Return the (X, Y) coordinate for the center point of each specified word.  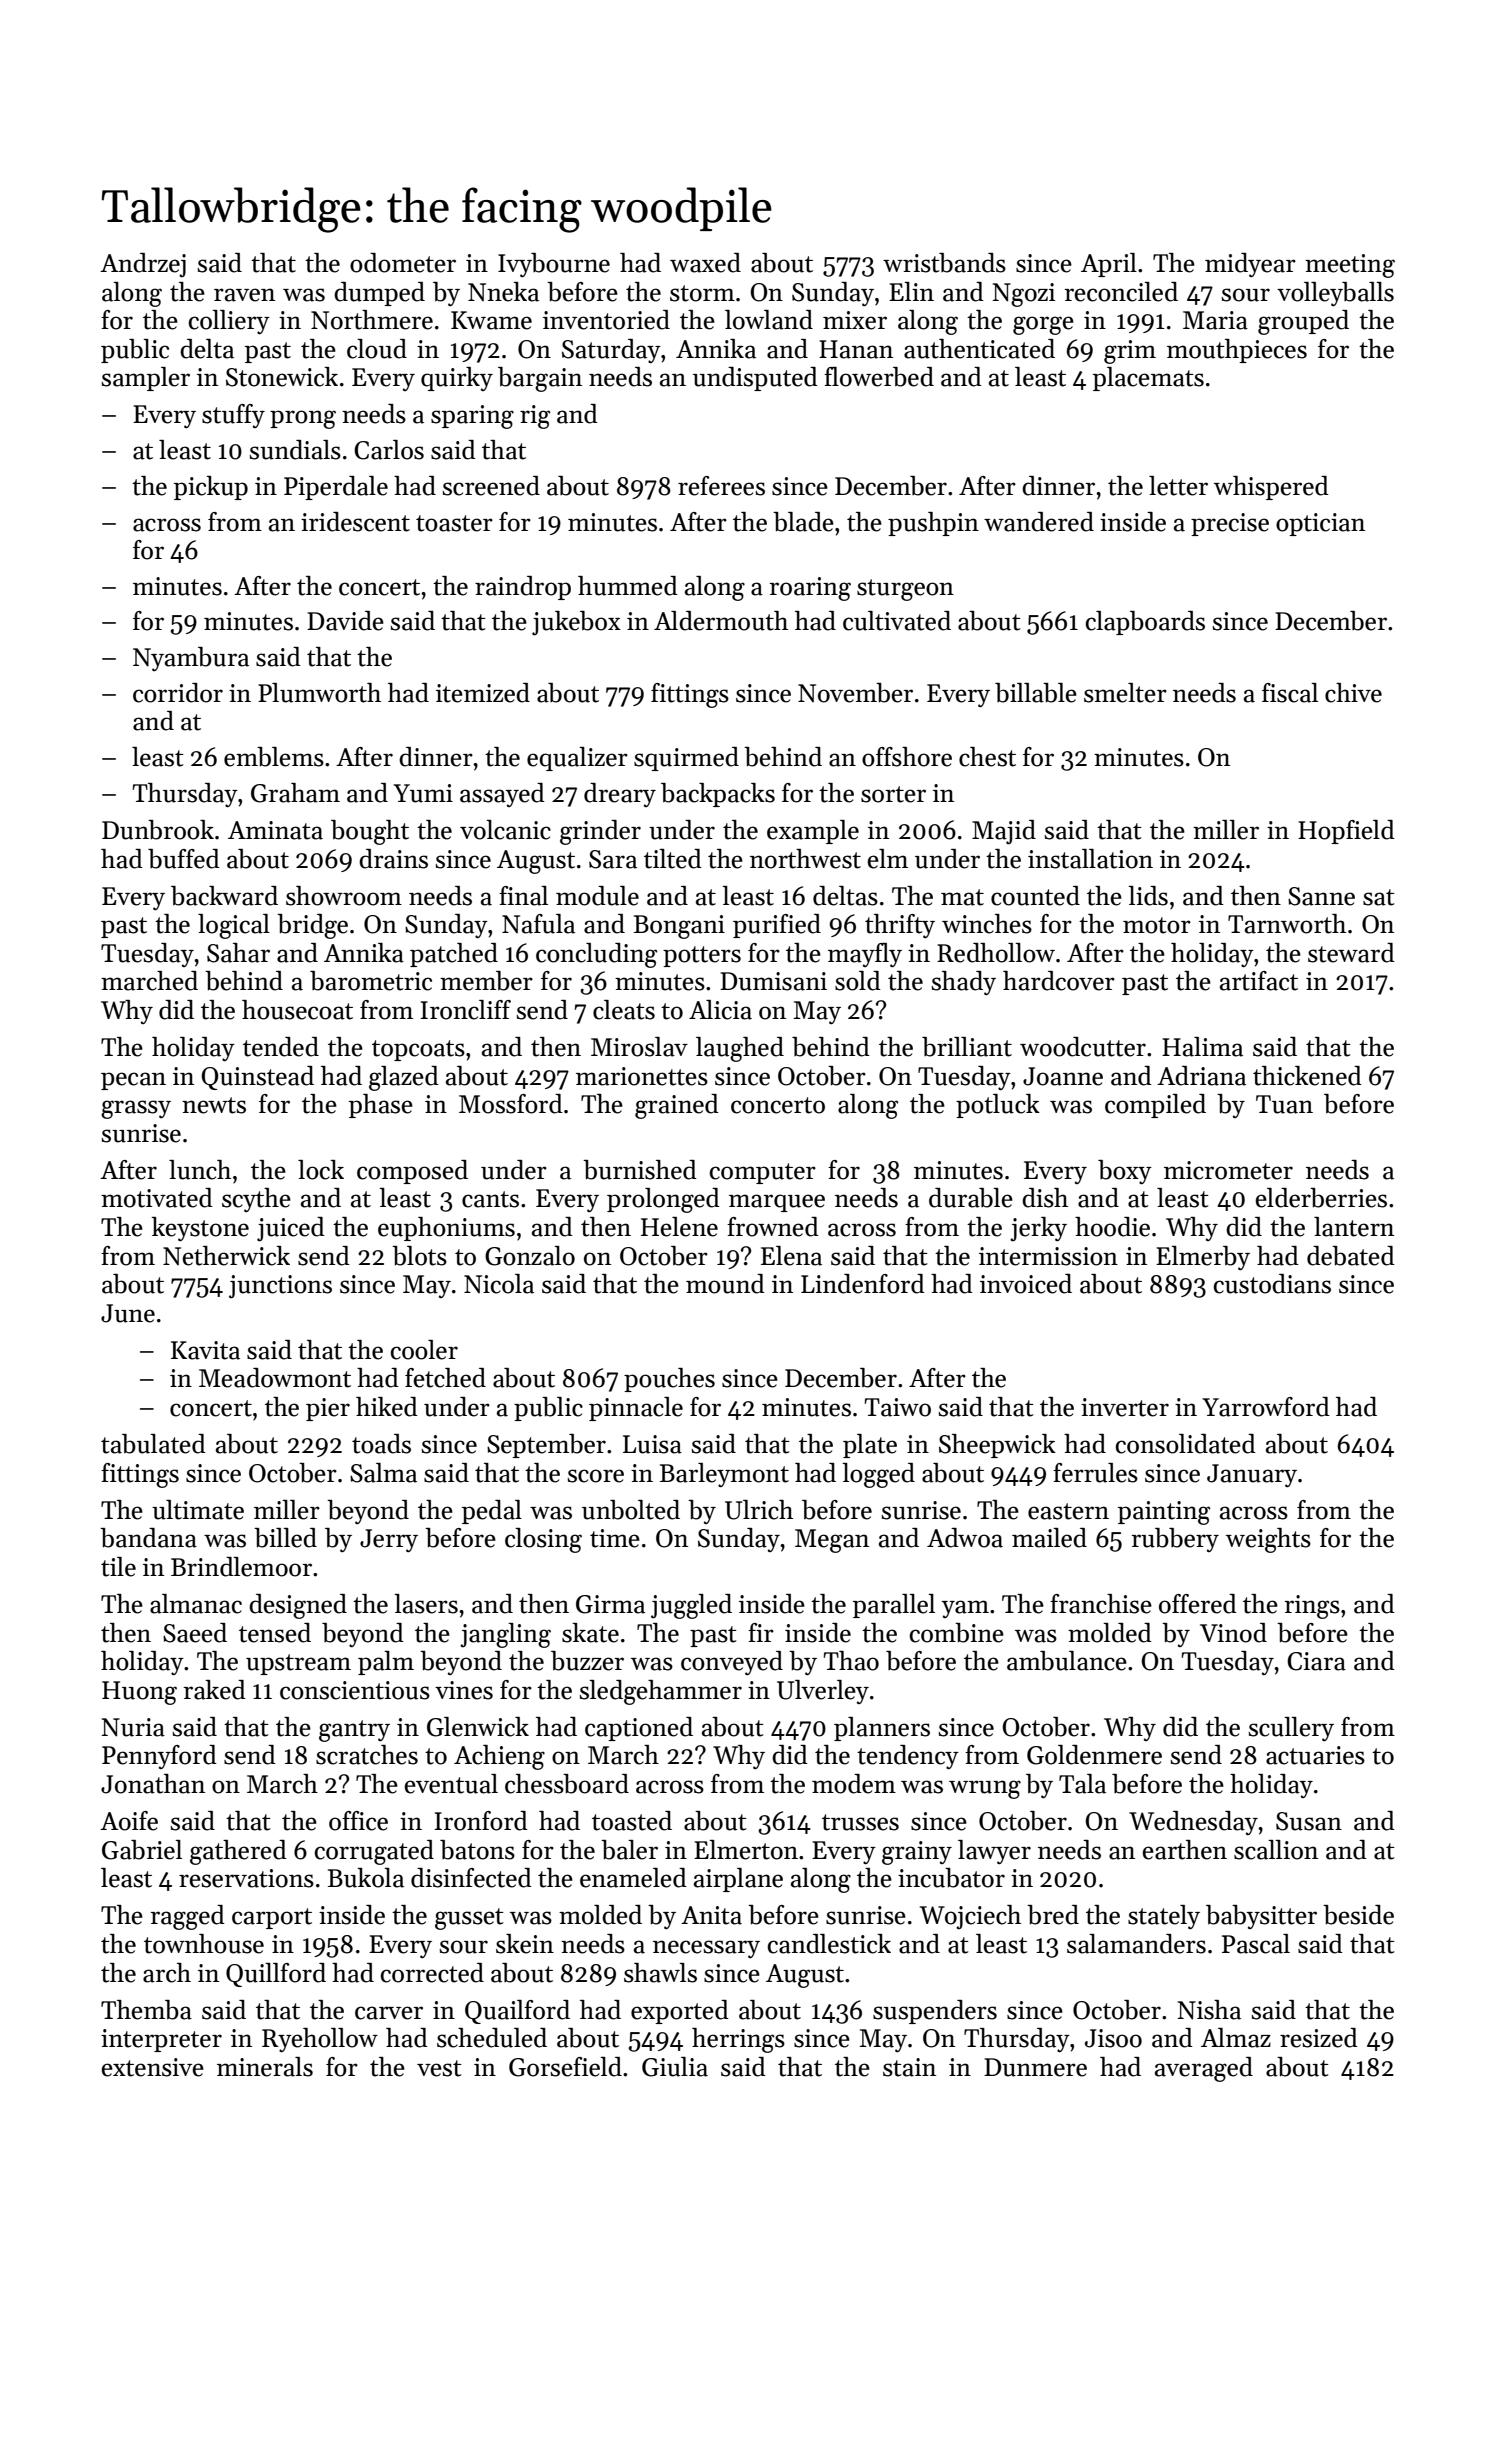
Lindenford (863, 1284)
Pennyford (159, 1757)
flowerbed (879, 377)
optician (1320, 524)
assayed (502, 795)
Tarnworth (1287, 924)
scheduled (492, 2038)
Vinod (1233, 1633)
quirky (457, 379)
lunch (200, 1170)
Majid (1004, 832)
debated (1351, 1256)
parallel (894, 1606)
